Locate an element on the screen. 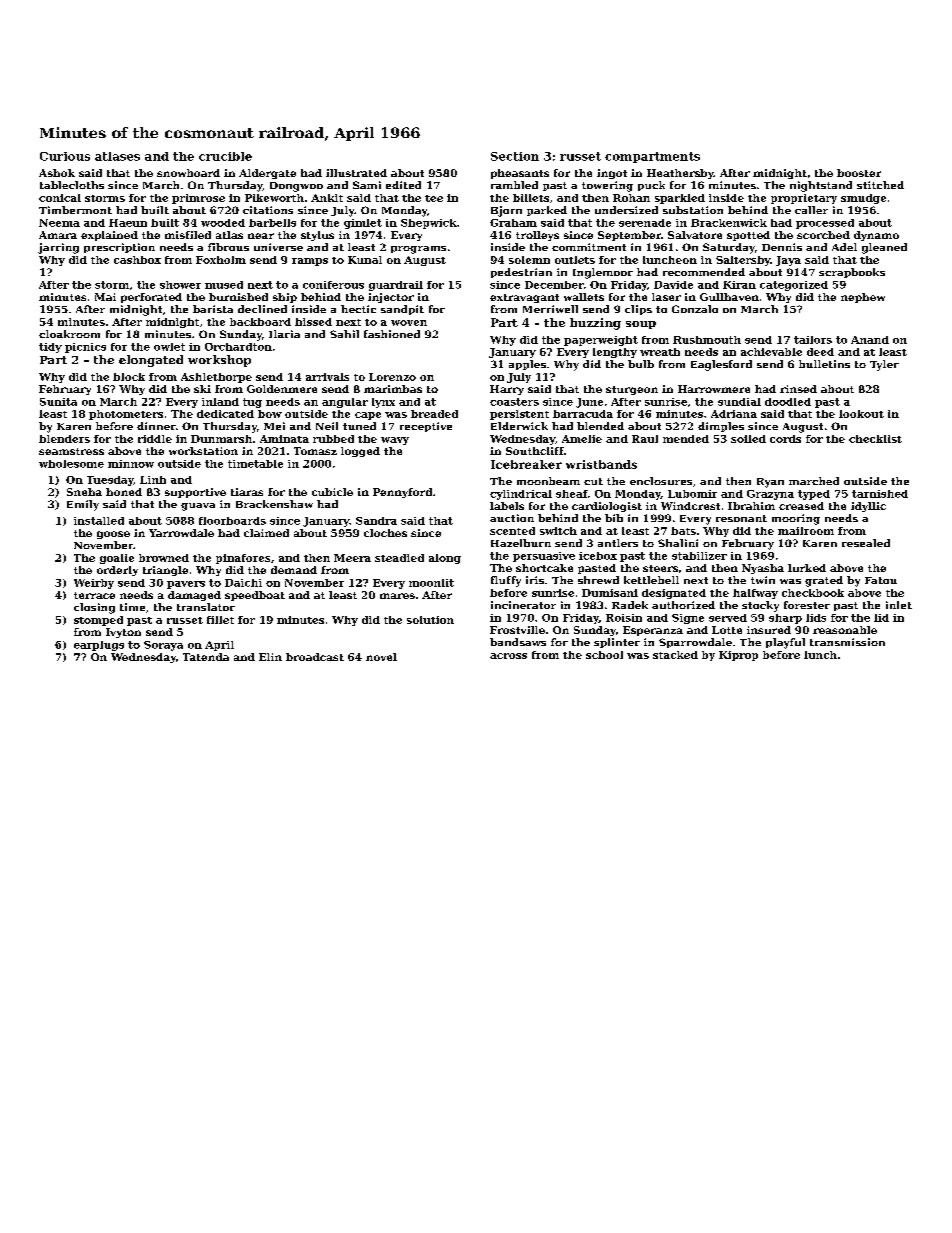 The height and width of the screenshot is (1233, 952). apples is located at coordinates (527, 365).
